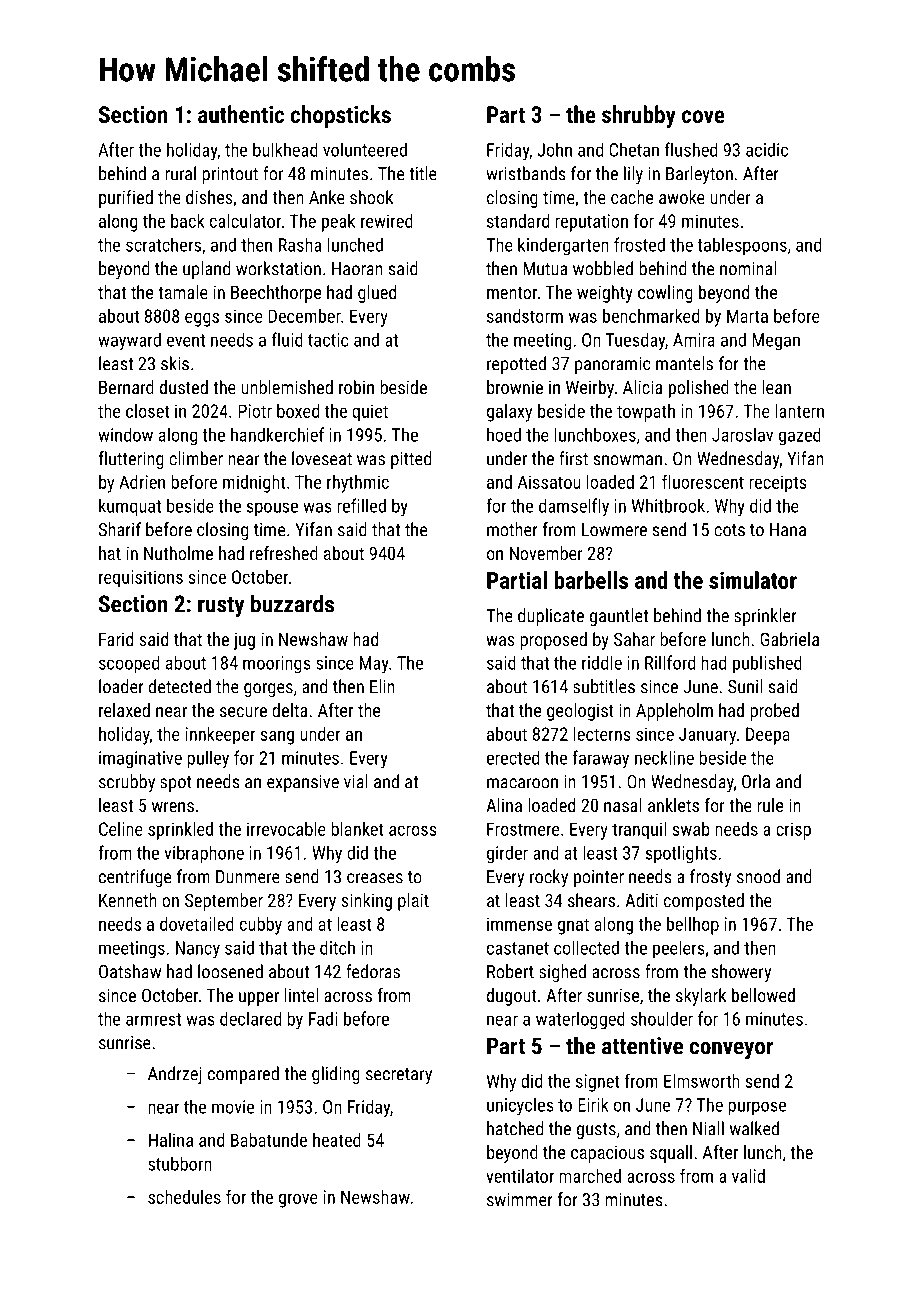 The height and width of the screenshot is (1314, 924). What do you see at coordinates (129, 664) in the screenshot?
I see `scooped` at bounding box center [129, 664].
